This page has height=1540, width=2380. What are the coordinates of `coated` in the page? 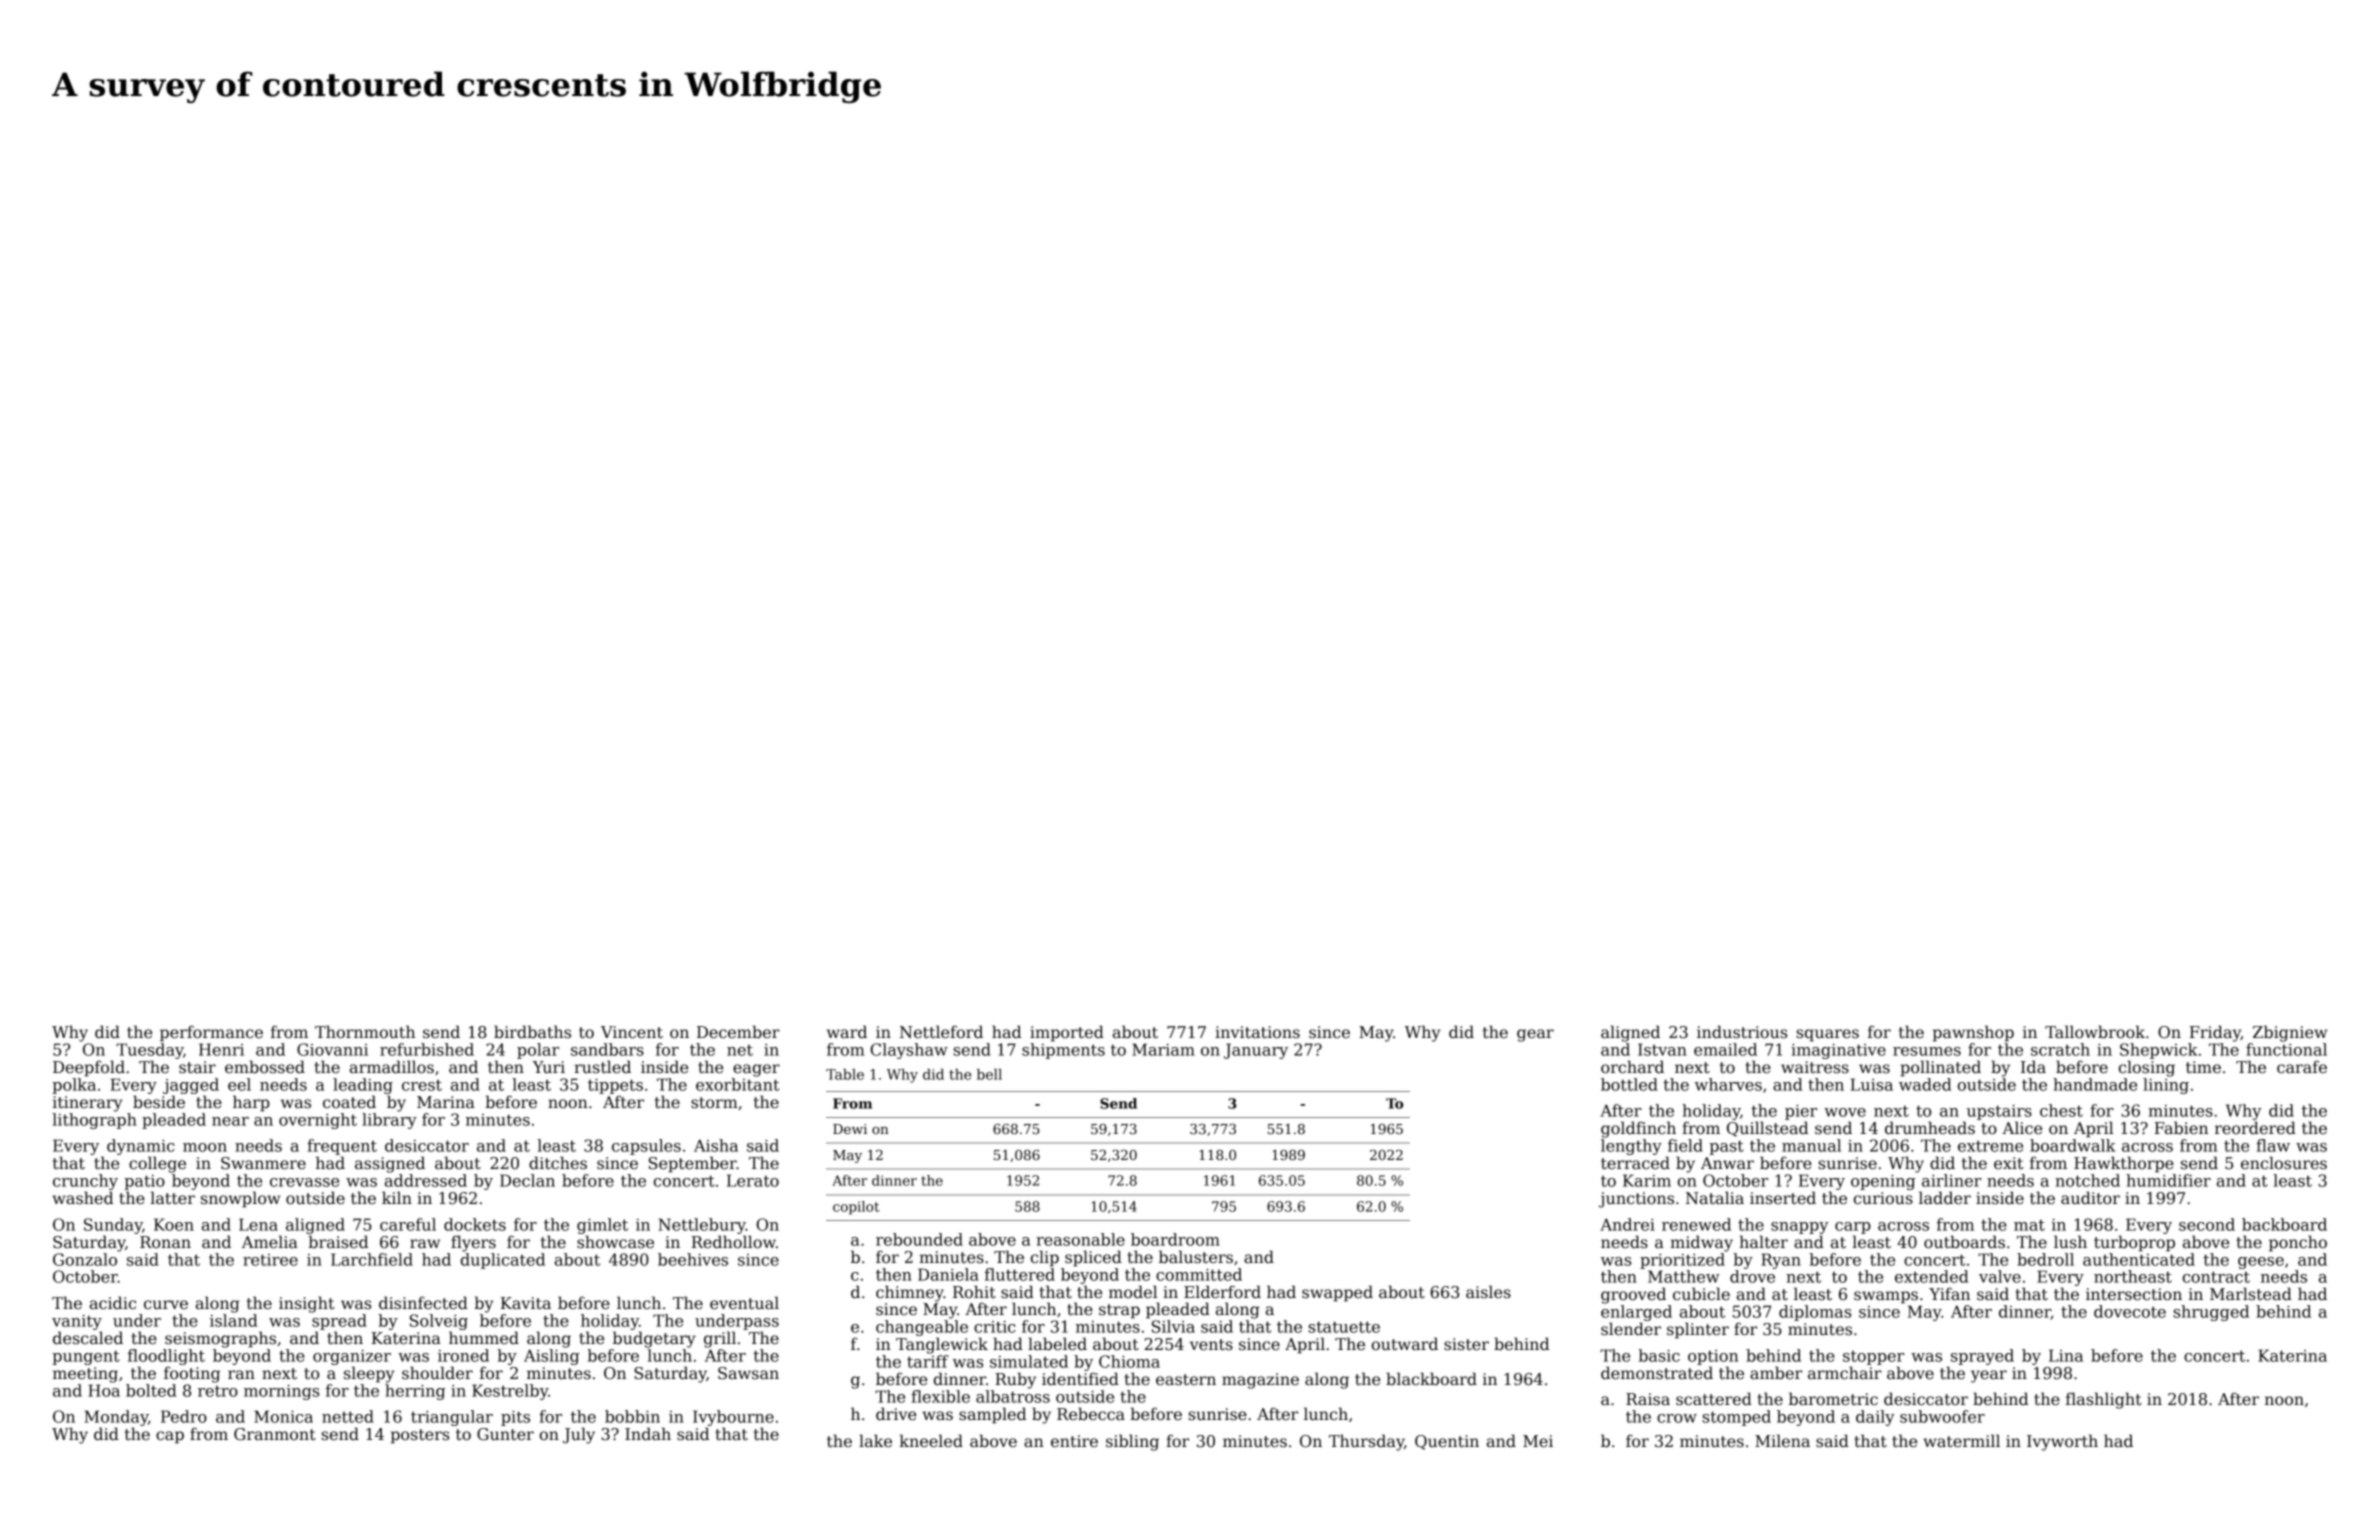 It's located at (349, 1102).
